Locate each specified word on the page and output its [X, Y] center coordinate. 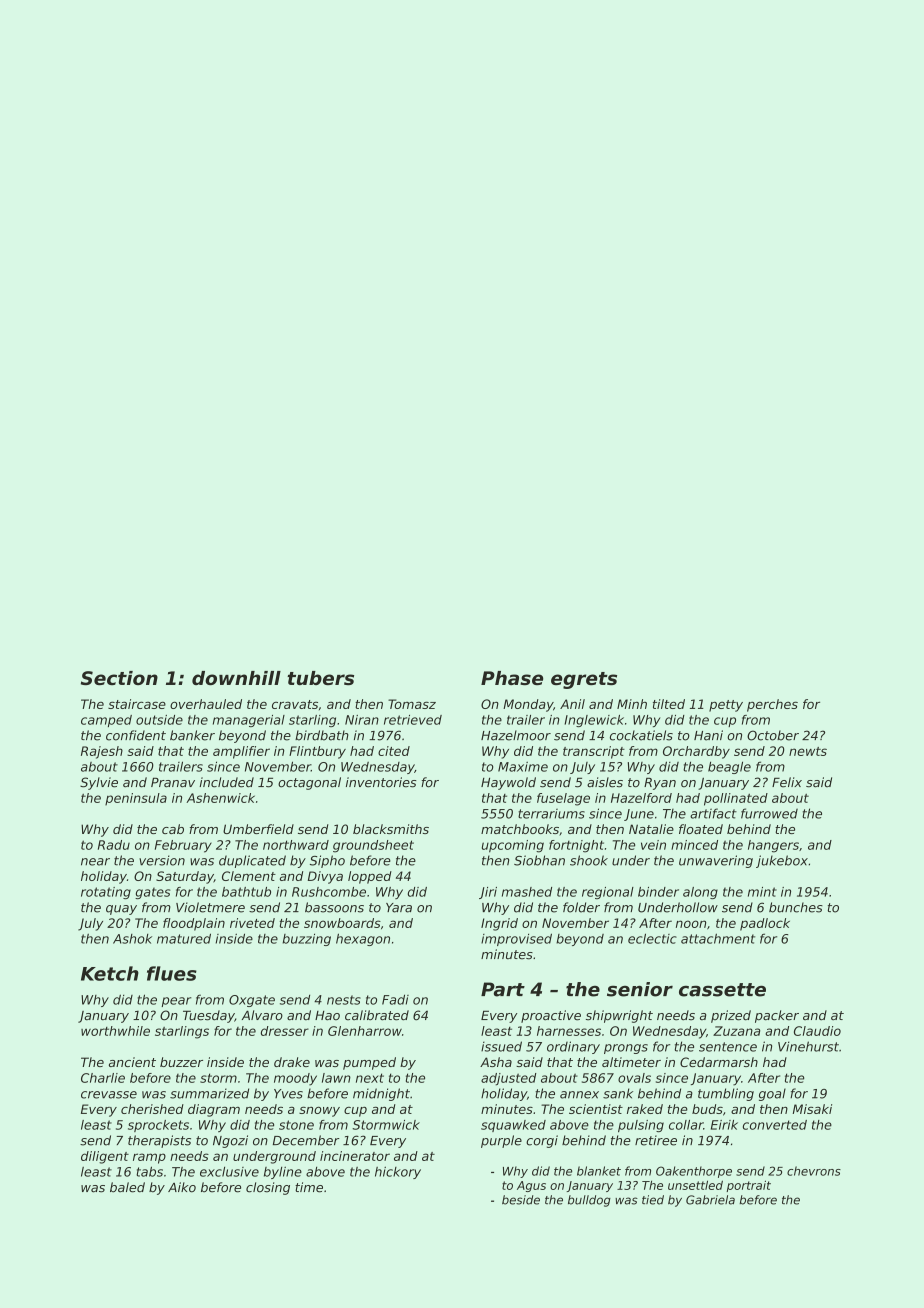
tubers [320, 678]
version [162, 860]
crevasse [109, 1095]
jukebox [782, 861]
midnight [381, 1094]
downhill [236, 678]
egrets [584, 680]
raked [645, 1109]
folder [581, 907]
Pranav [173, 783]
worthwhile [115, 1031]
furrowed [769, 813]
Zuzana [736, 1031]
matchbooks [520, 829]
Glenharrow [365, 1031]
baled [127, 1187]
